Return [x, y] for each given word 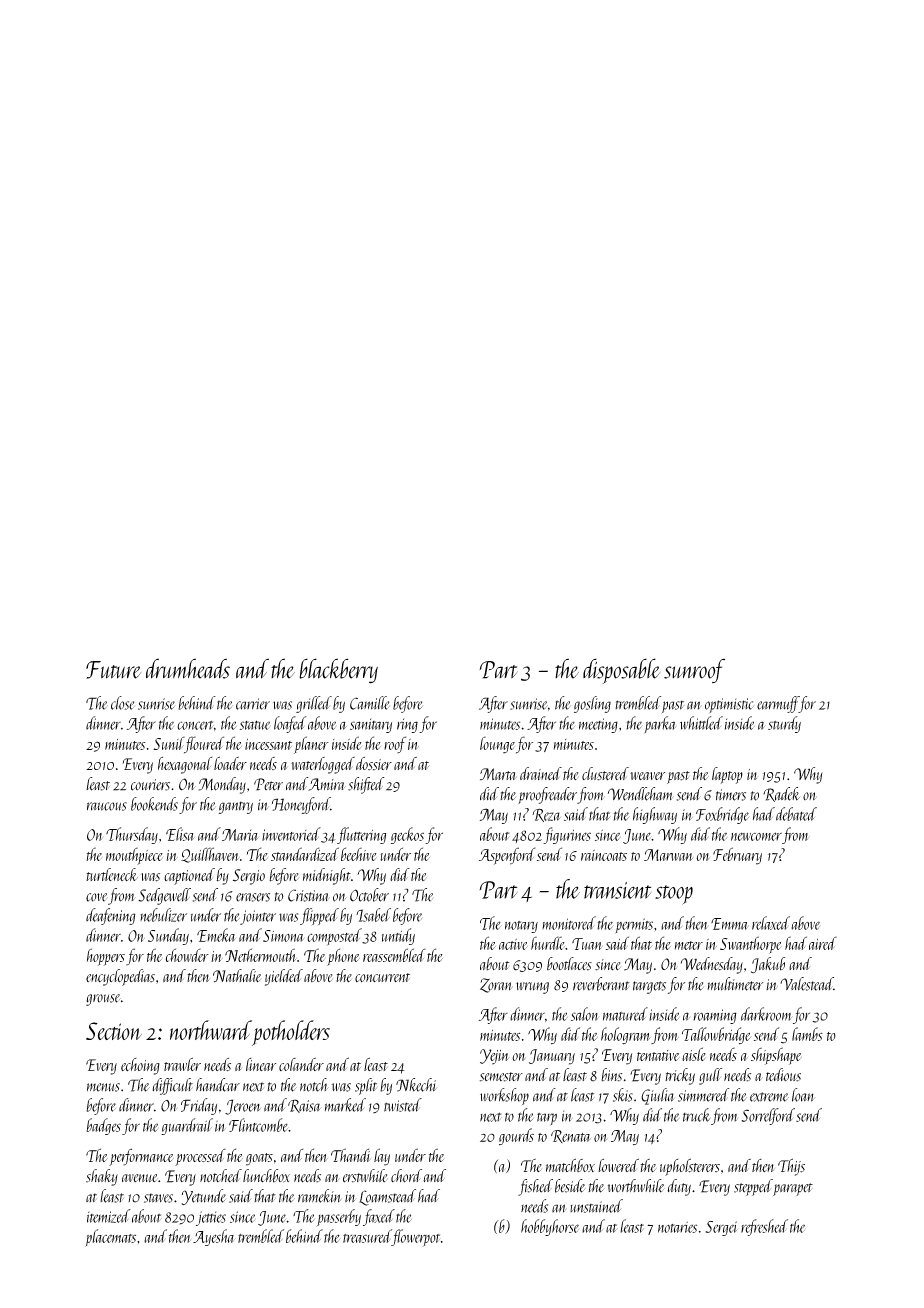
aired [823, 943]
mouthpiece [134, 856]
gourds [516, 1136]
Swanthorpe [751, 945]
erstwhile [365, 1176]
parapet [793, 1189]
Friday [199, 1106]
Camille [370, 703]
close [123, 703]
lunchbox [266, 1176]
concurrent [382, 977]
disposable [621, 671]
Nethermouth [261, 955]
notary [521, 927]
